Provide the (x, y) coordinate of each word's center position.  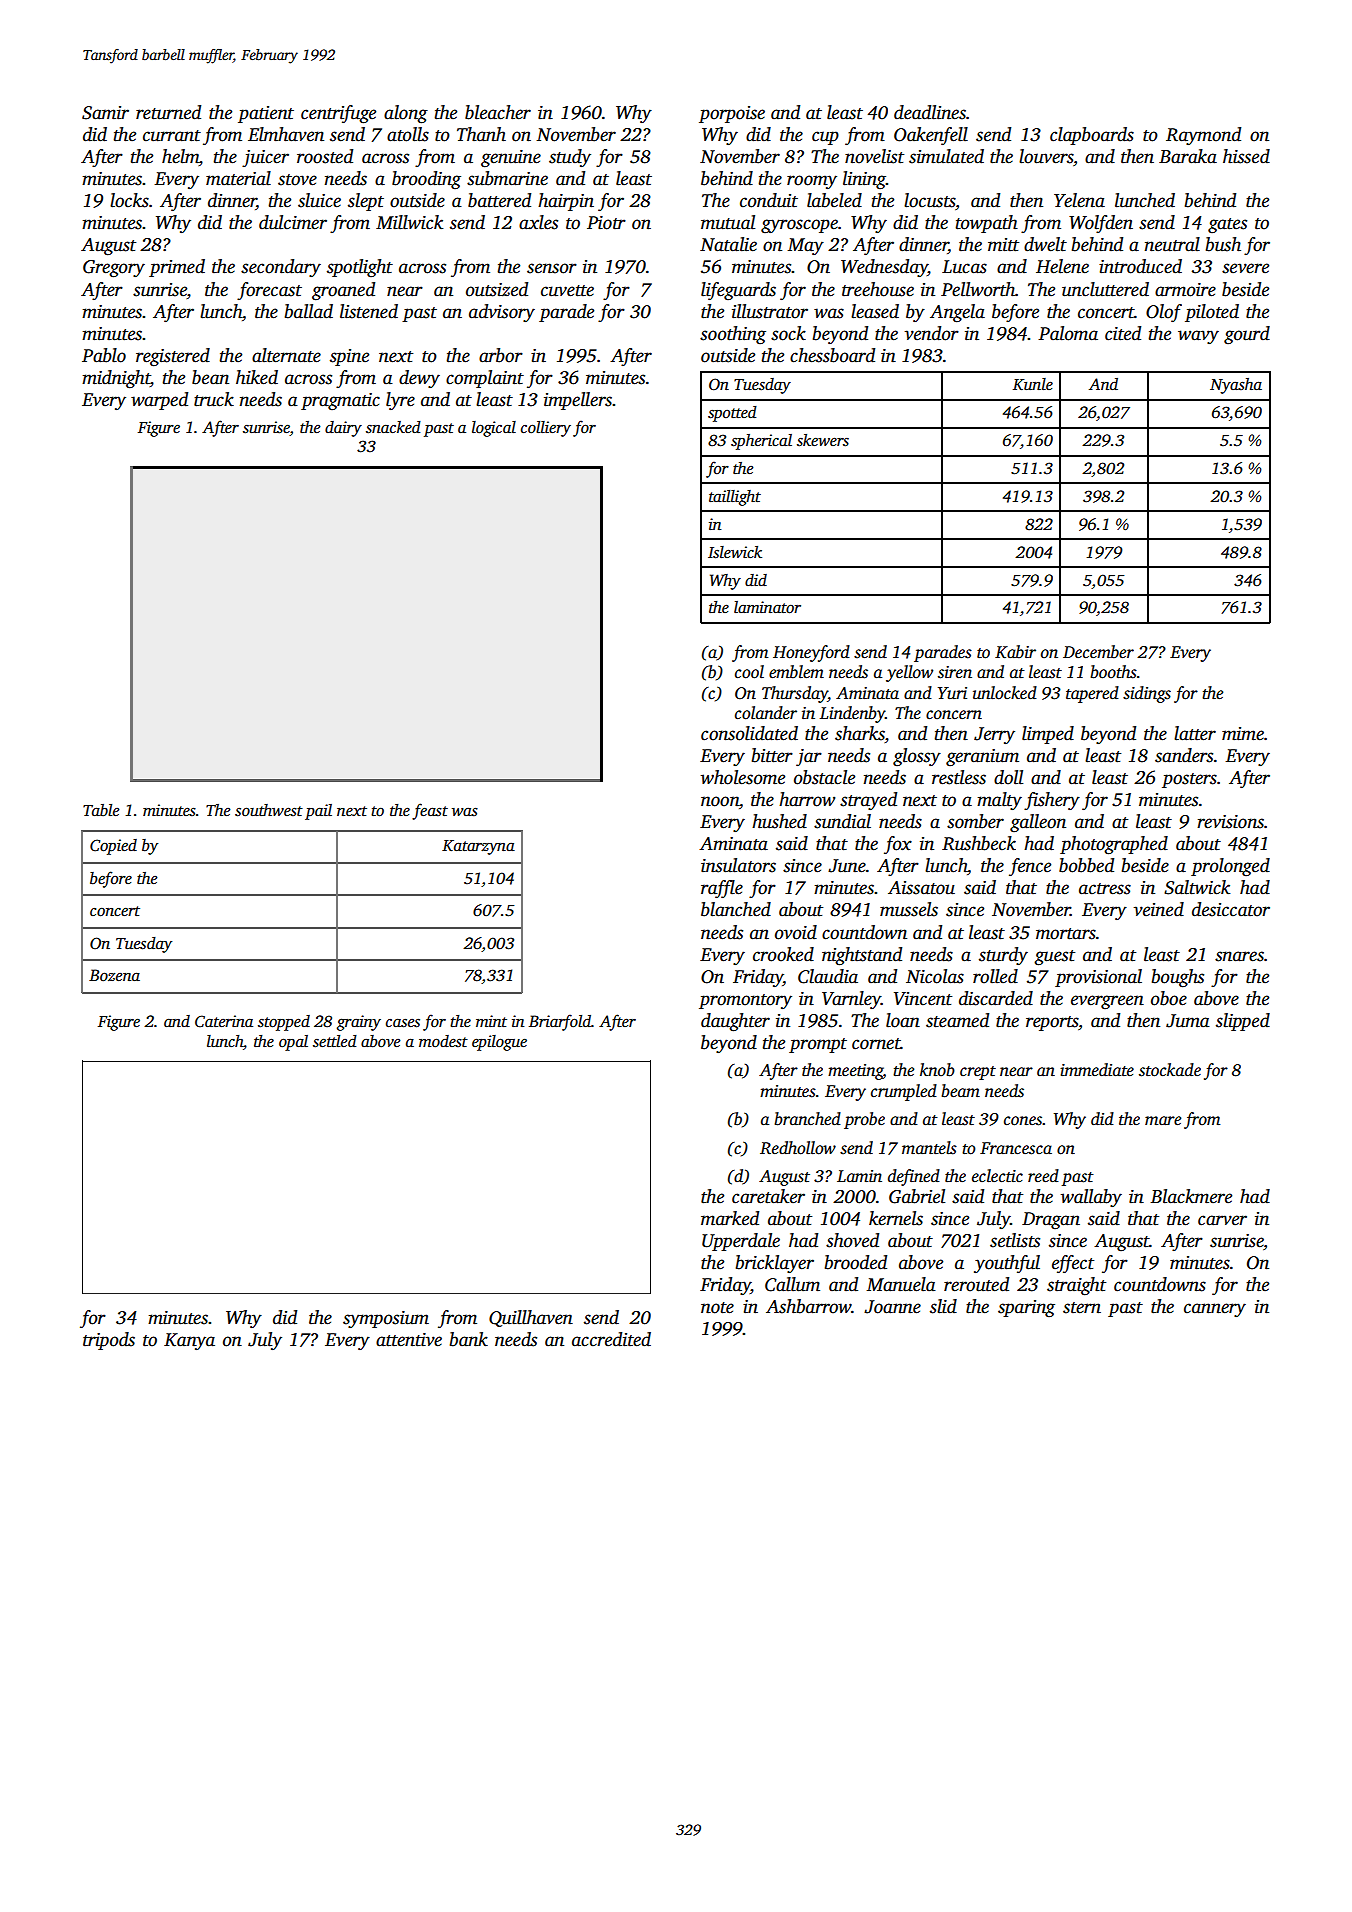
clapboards (1092, 136)
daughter (735, 1022)
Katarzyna (478, 847)
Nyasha (1236, 386)
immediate (1097, 1070)
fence (1030, 867)
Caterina (224, 1021)
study (570, 158)
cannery (1215, 1310)
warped (159, 401)
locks (129, 200)
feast (430, 811)
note (717, 1308)
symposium (386, 1319)
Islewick (735, 552)
